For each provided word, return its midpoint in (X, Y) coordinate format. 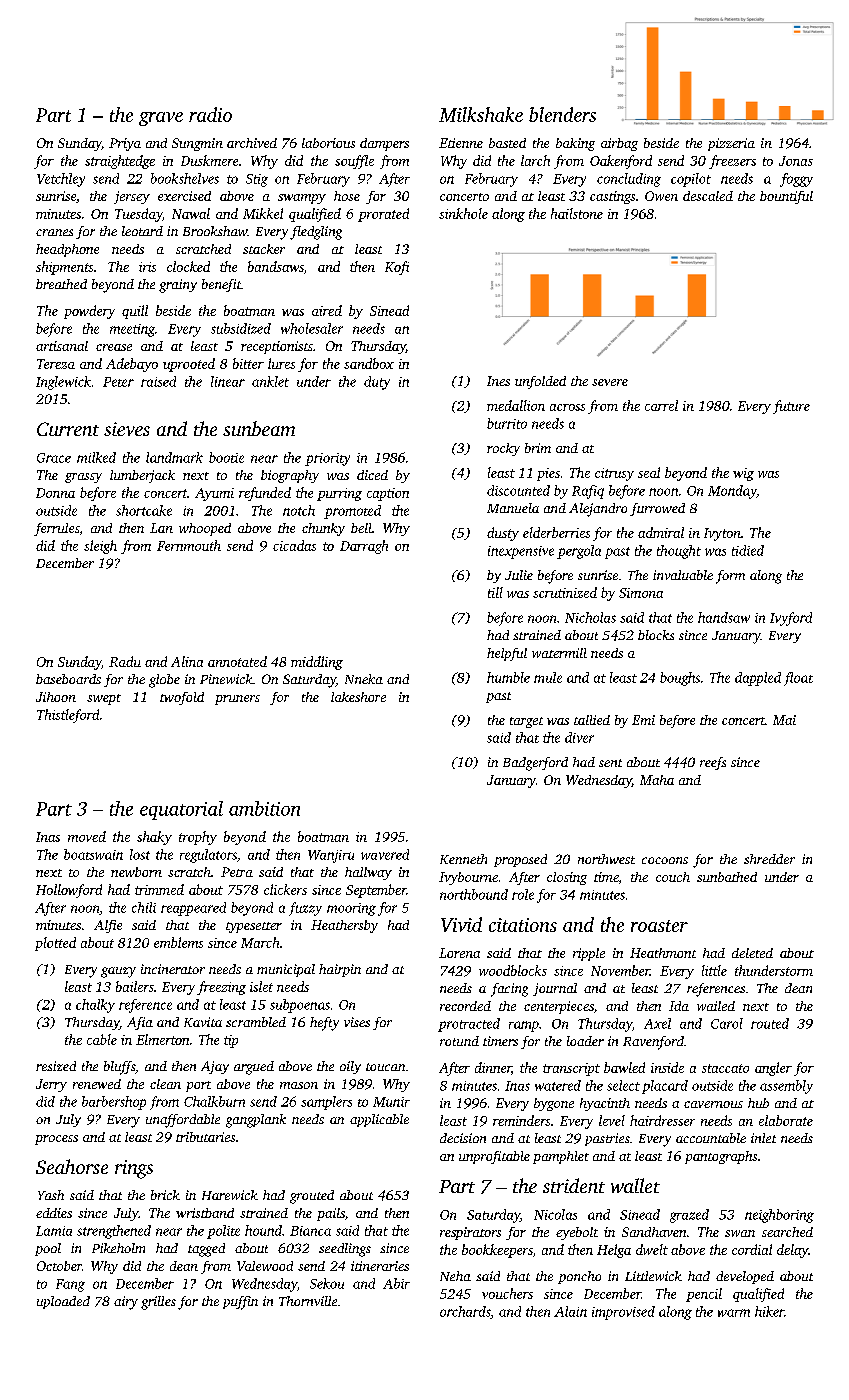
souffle (354, 162)
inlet (763, 1138)
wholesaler (312, 328)
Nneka (364, 679)
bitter (248, 363)
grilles (158, 1303)
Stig (257, 180)
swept (104, 699)
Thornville (308, 1301)
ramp (524, 1026)
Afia (140, 1023)
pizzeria (731, 144)
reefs (713, 763)
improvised (623, 1313)
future (791, 407)
